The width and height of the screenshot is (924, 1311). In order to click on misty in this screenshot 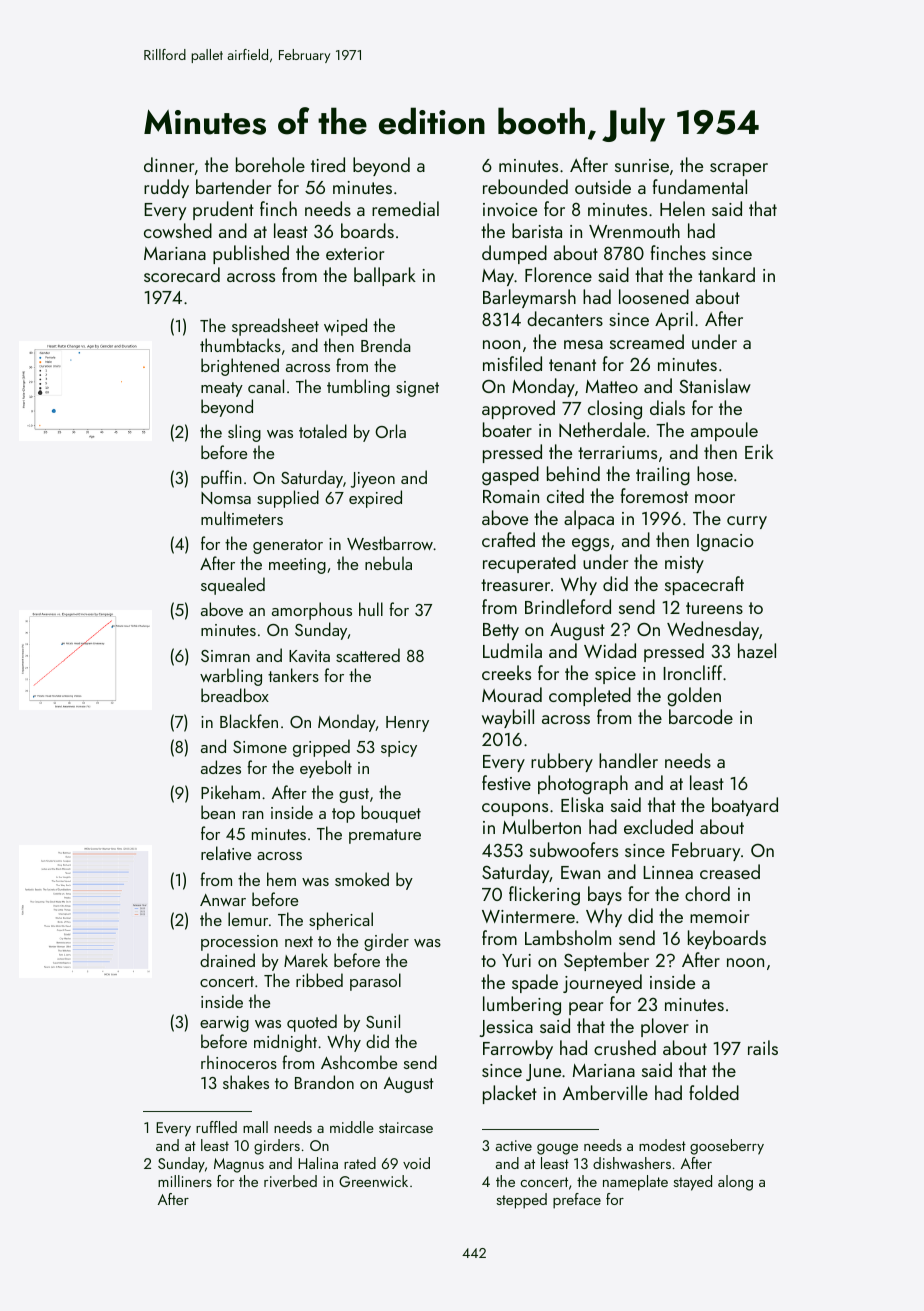, I will do `click(684, 564)`.
